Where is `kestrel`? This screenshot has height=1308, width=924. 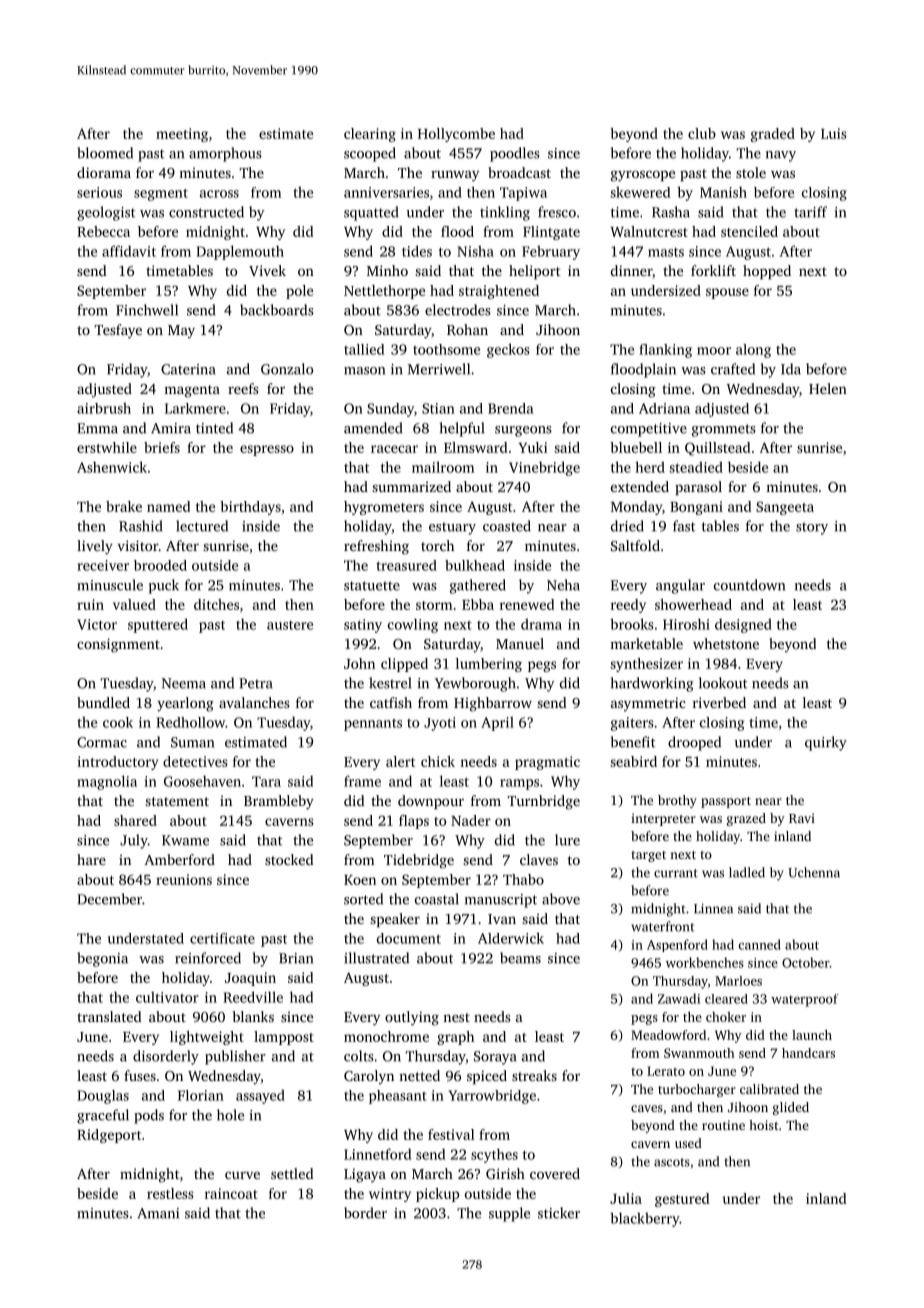
kestrel is located at coordinates (390, 683).
